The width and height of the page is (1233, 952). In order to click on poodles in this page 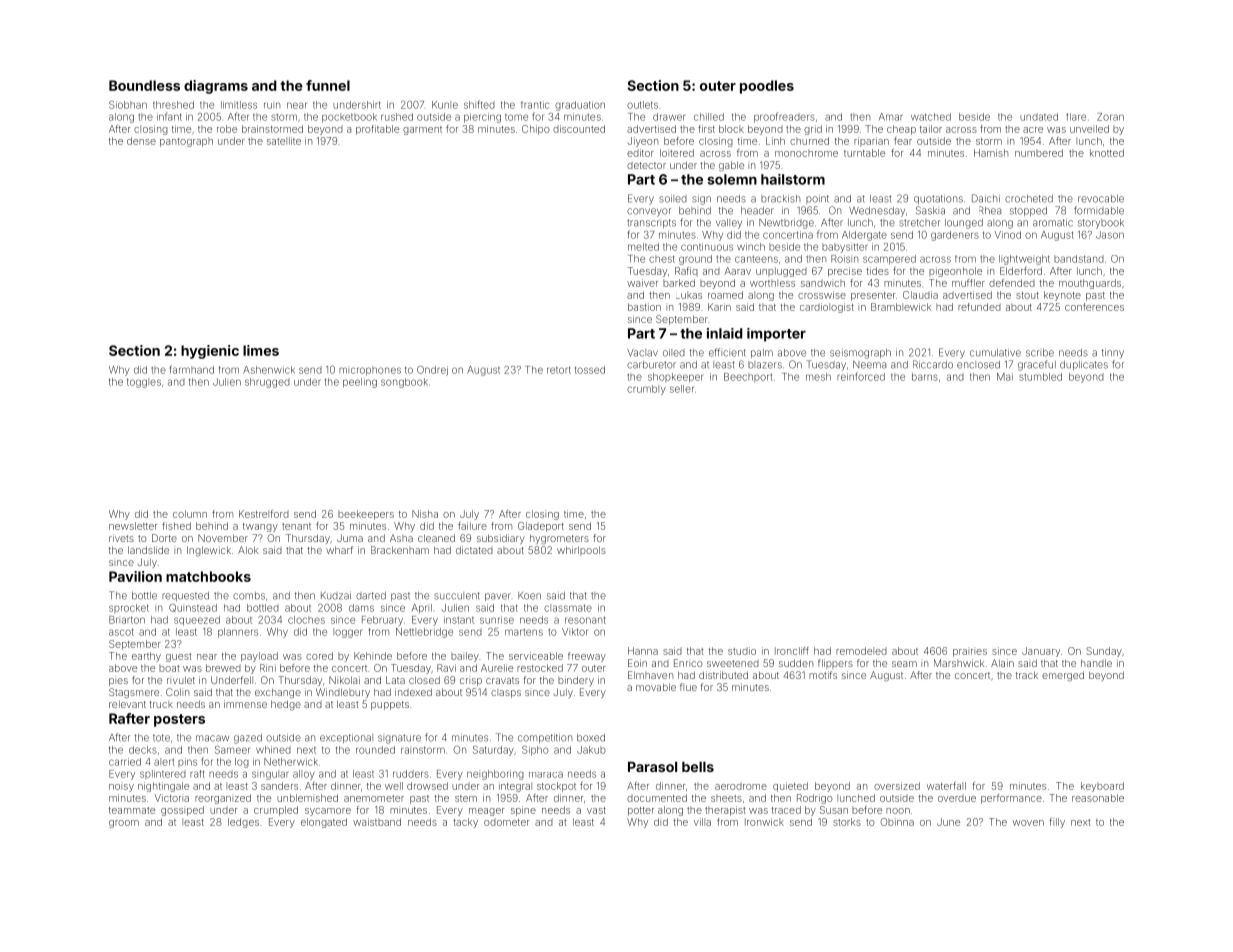, I will do `click(767, 87)`.
